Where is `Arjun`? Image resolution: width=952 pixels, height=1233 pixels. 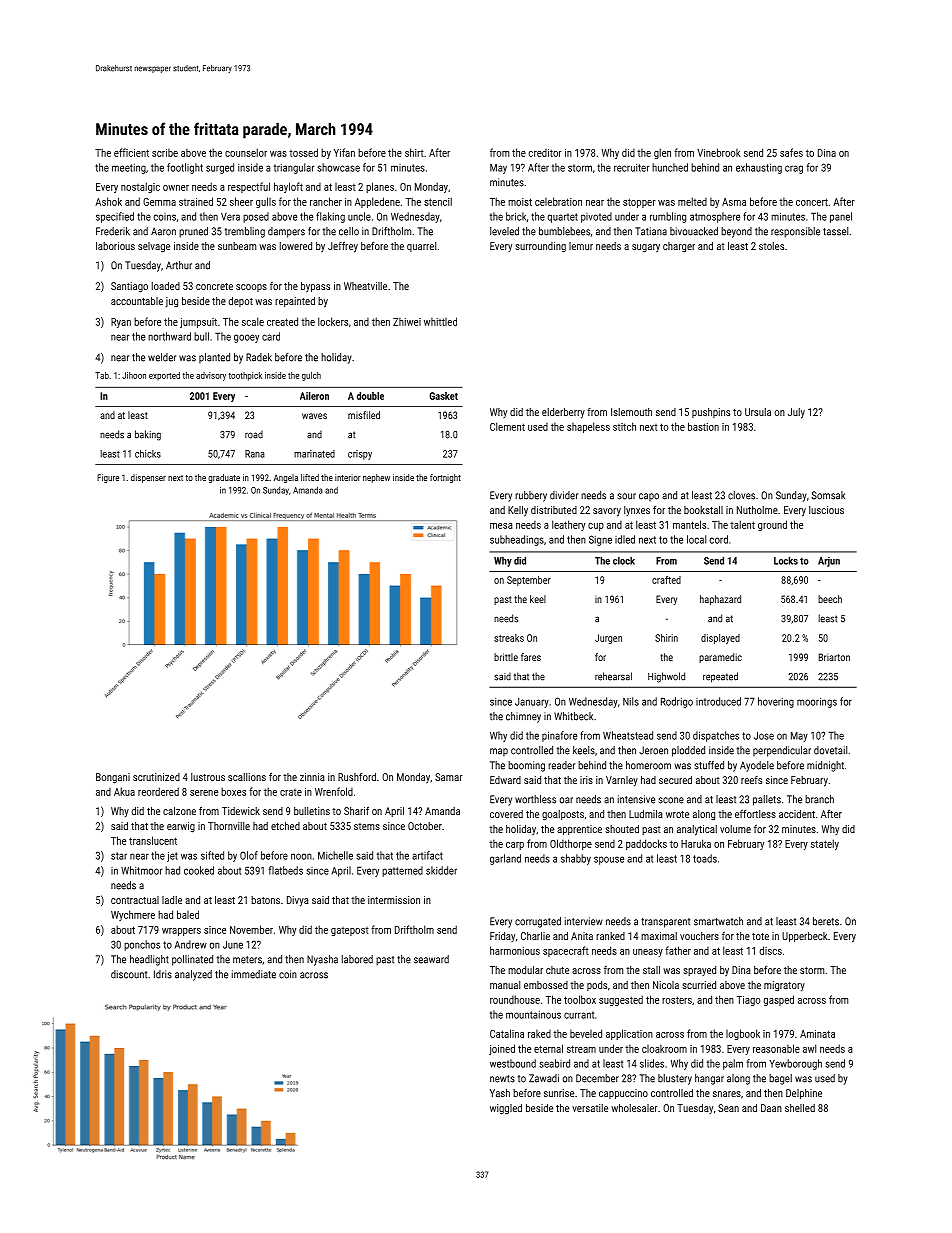
Arjun is located at coordinates (829, 562).
